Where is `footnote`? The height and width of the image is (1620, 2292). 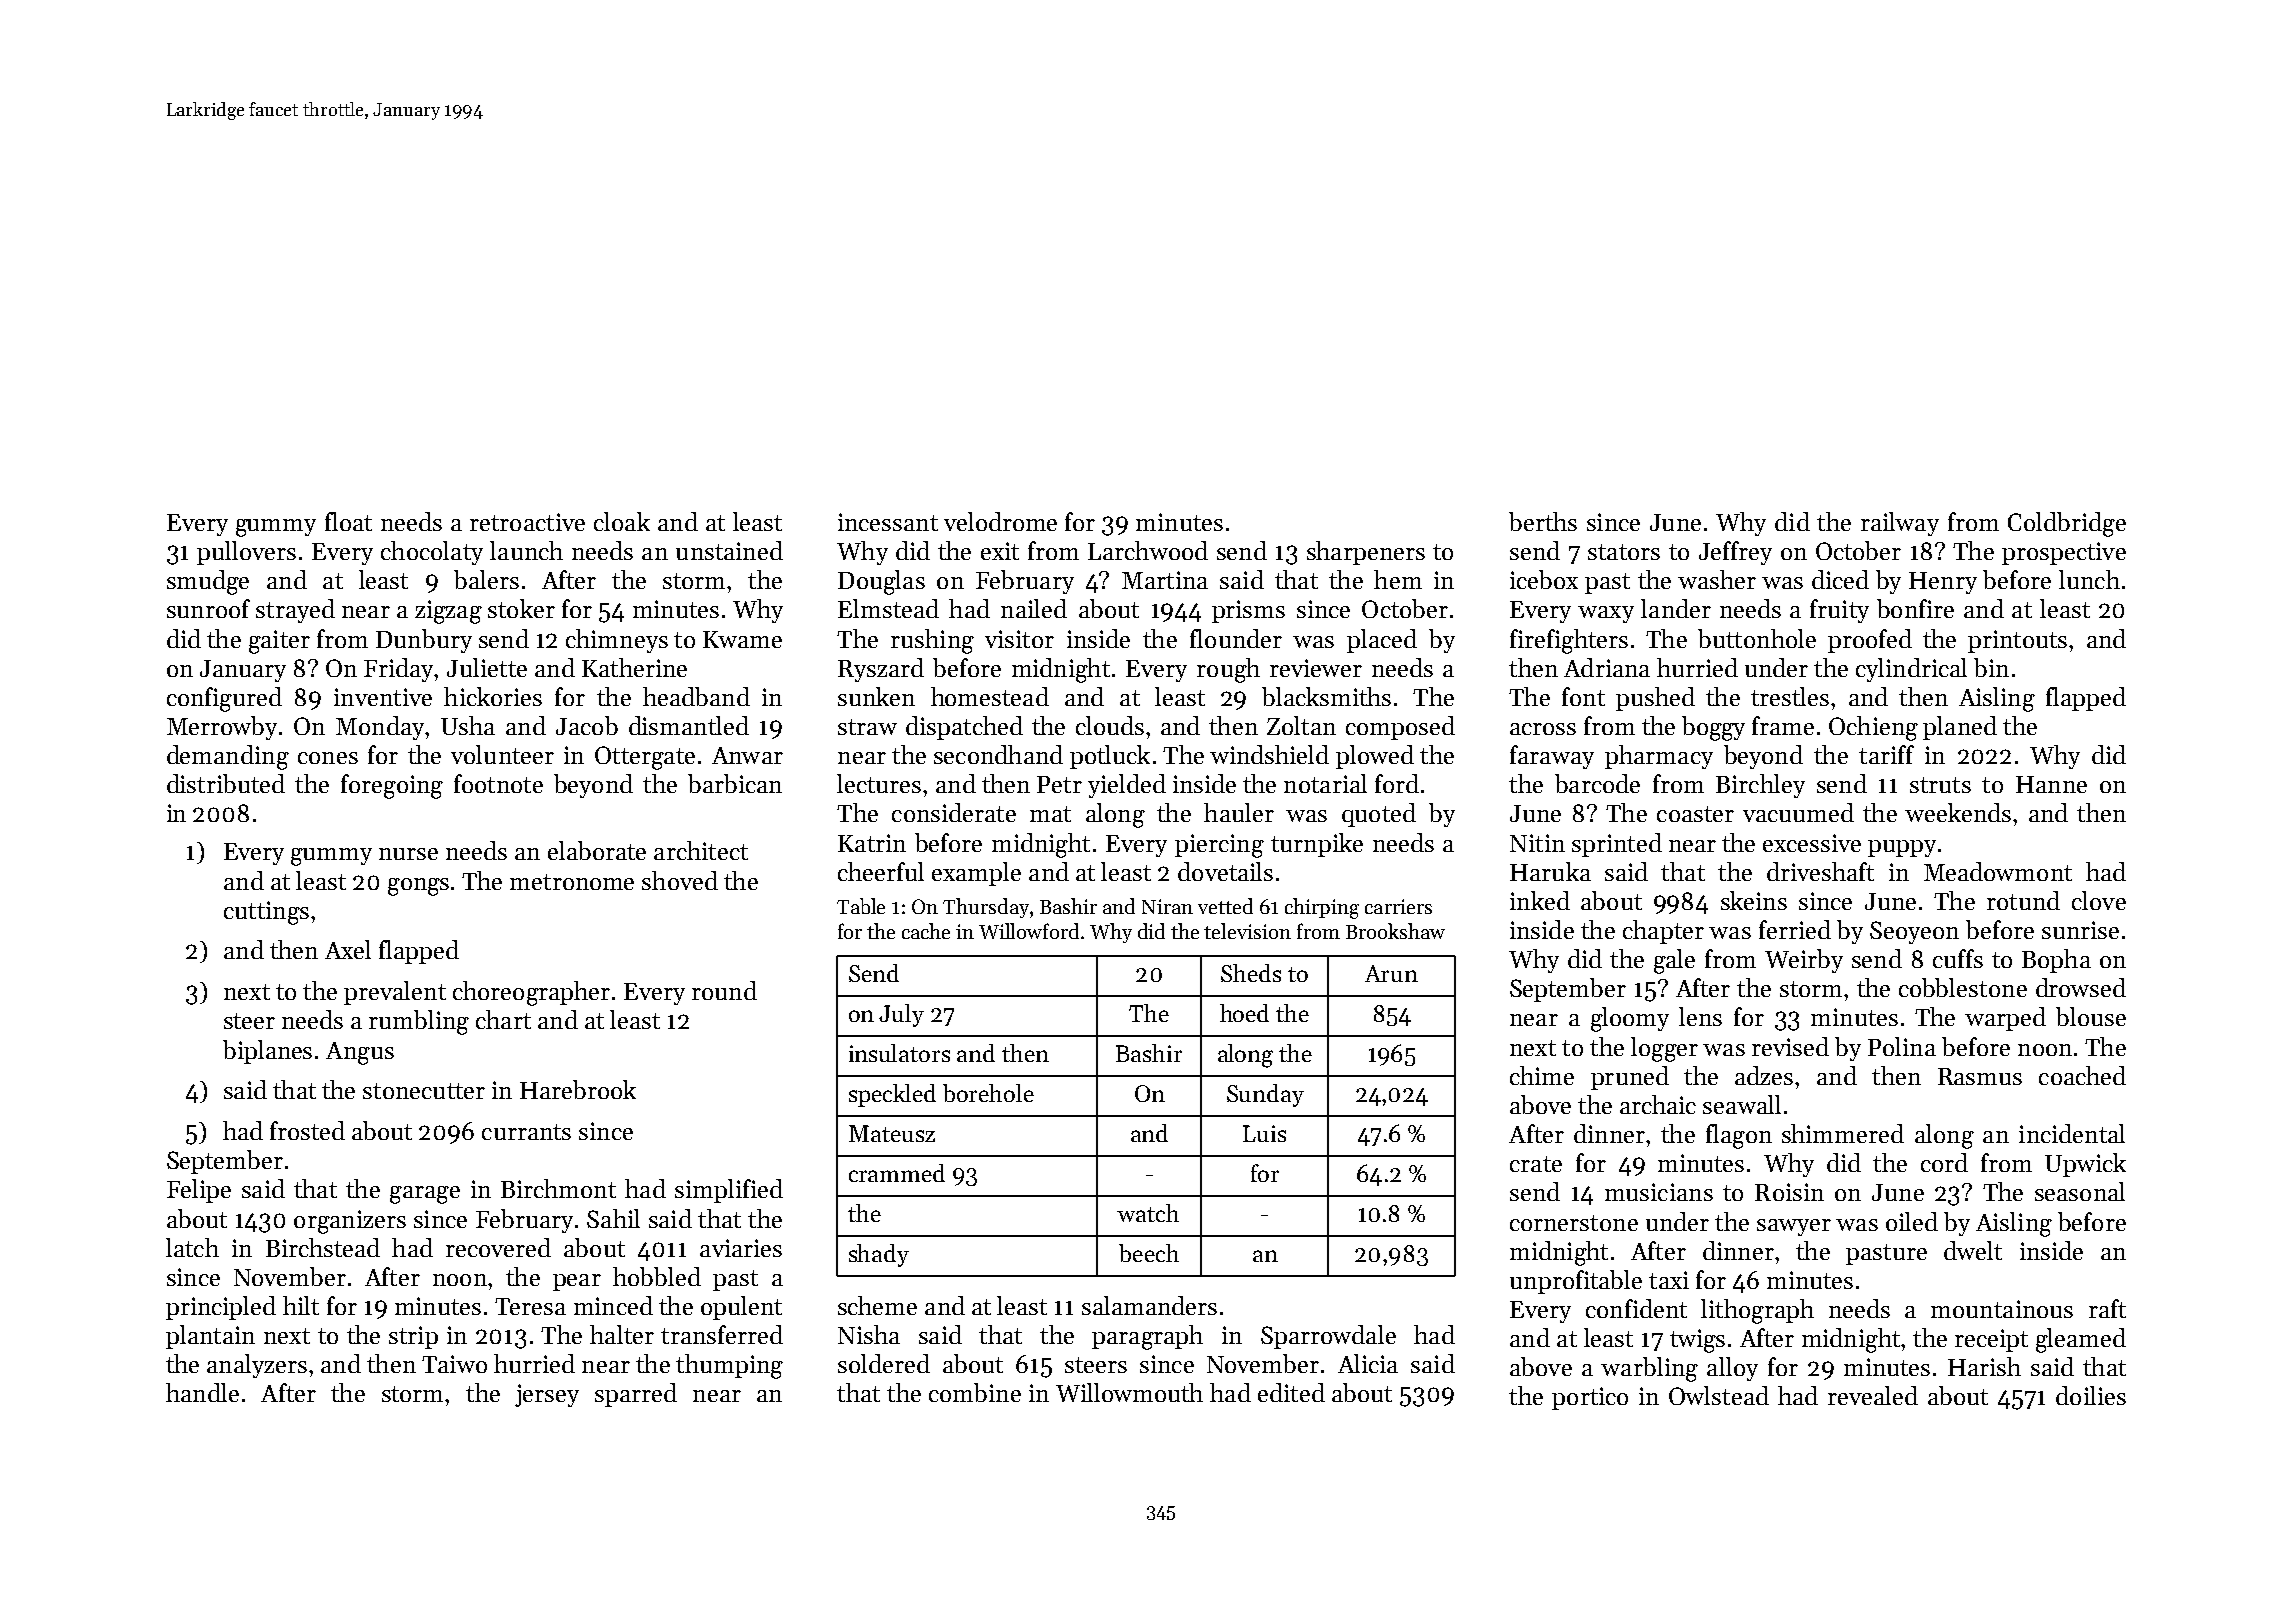
footnote is located at coordinates (498, 783).
